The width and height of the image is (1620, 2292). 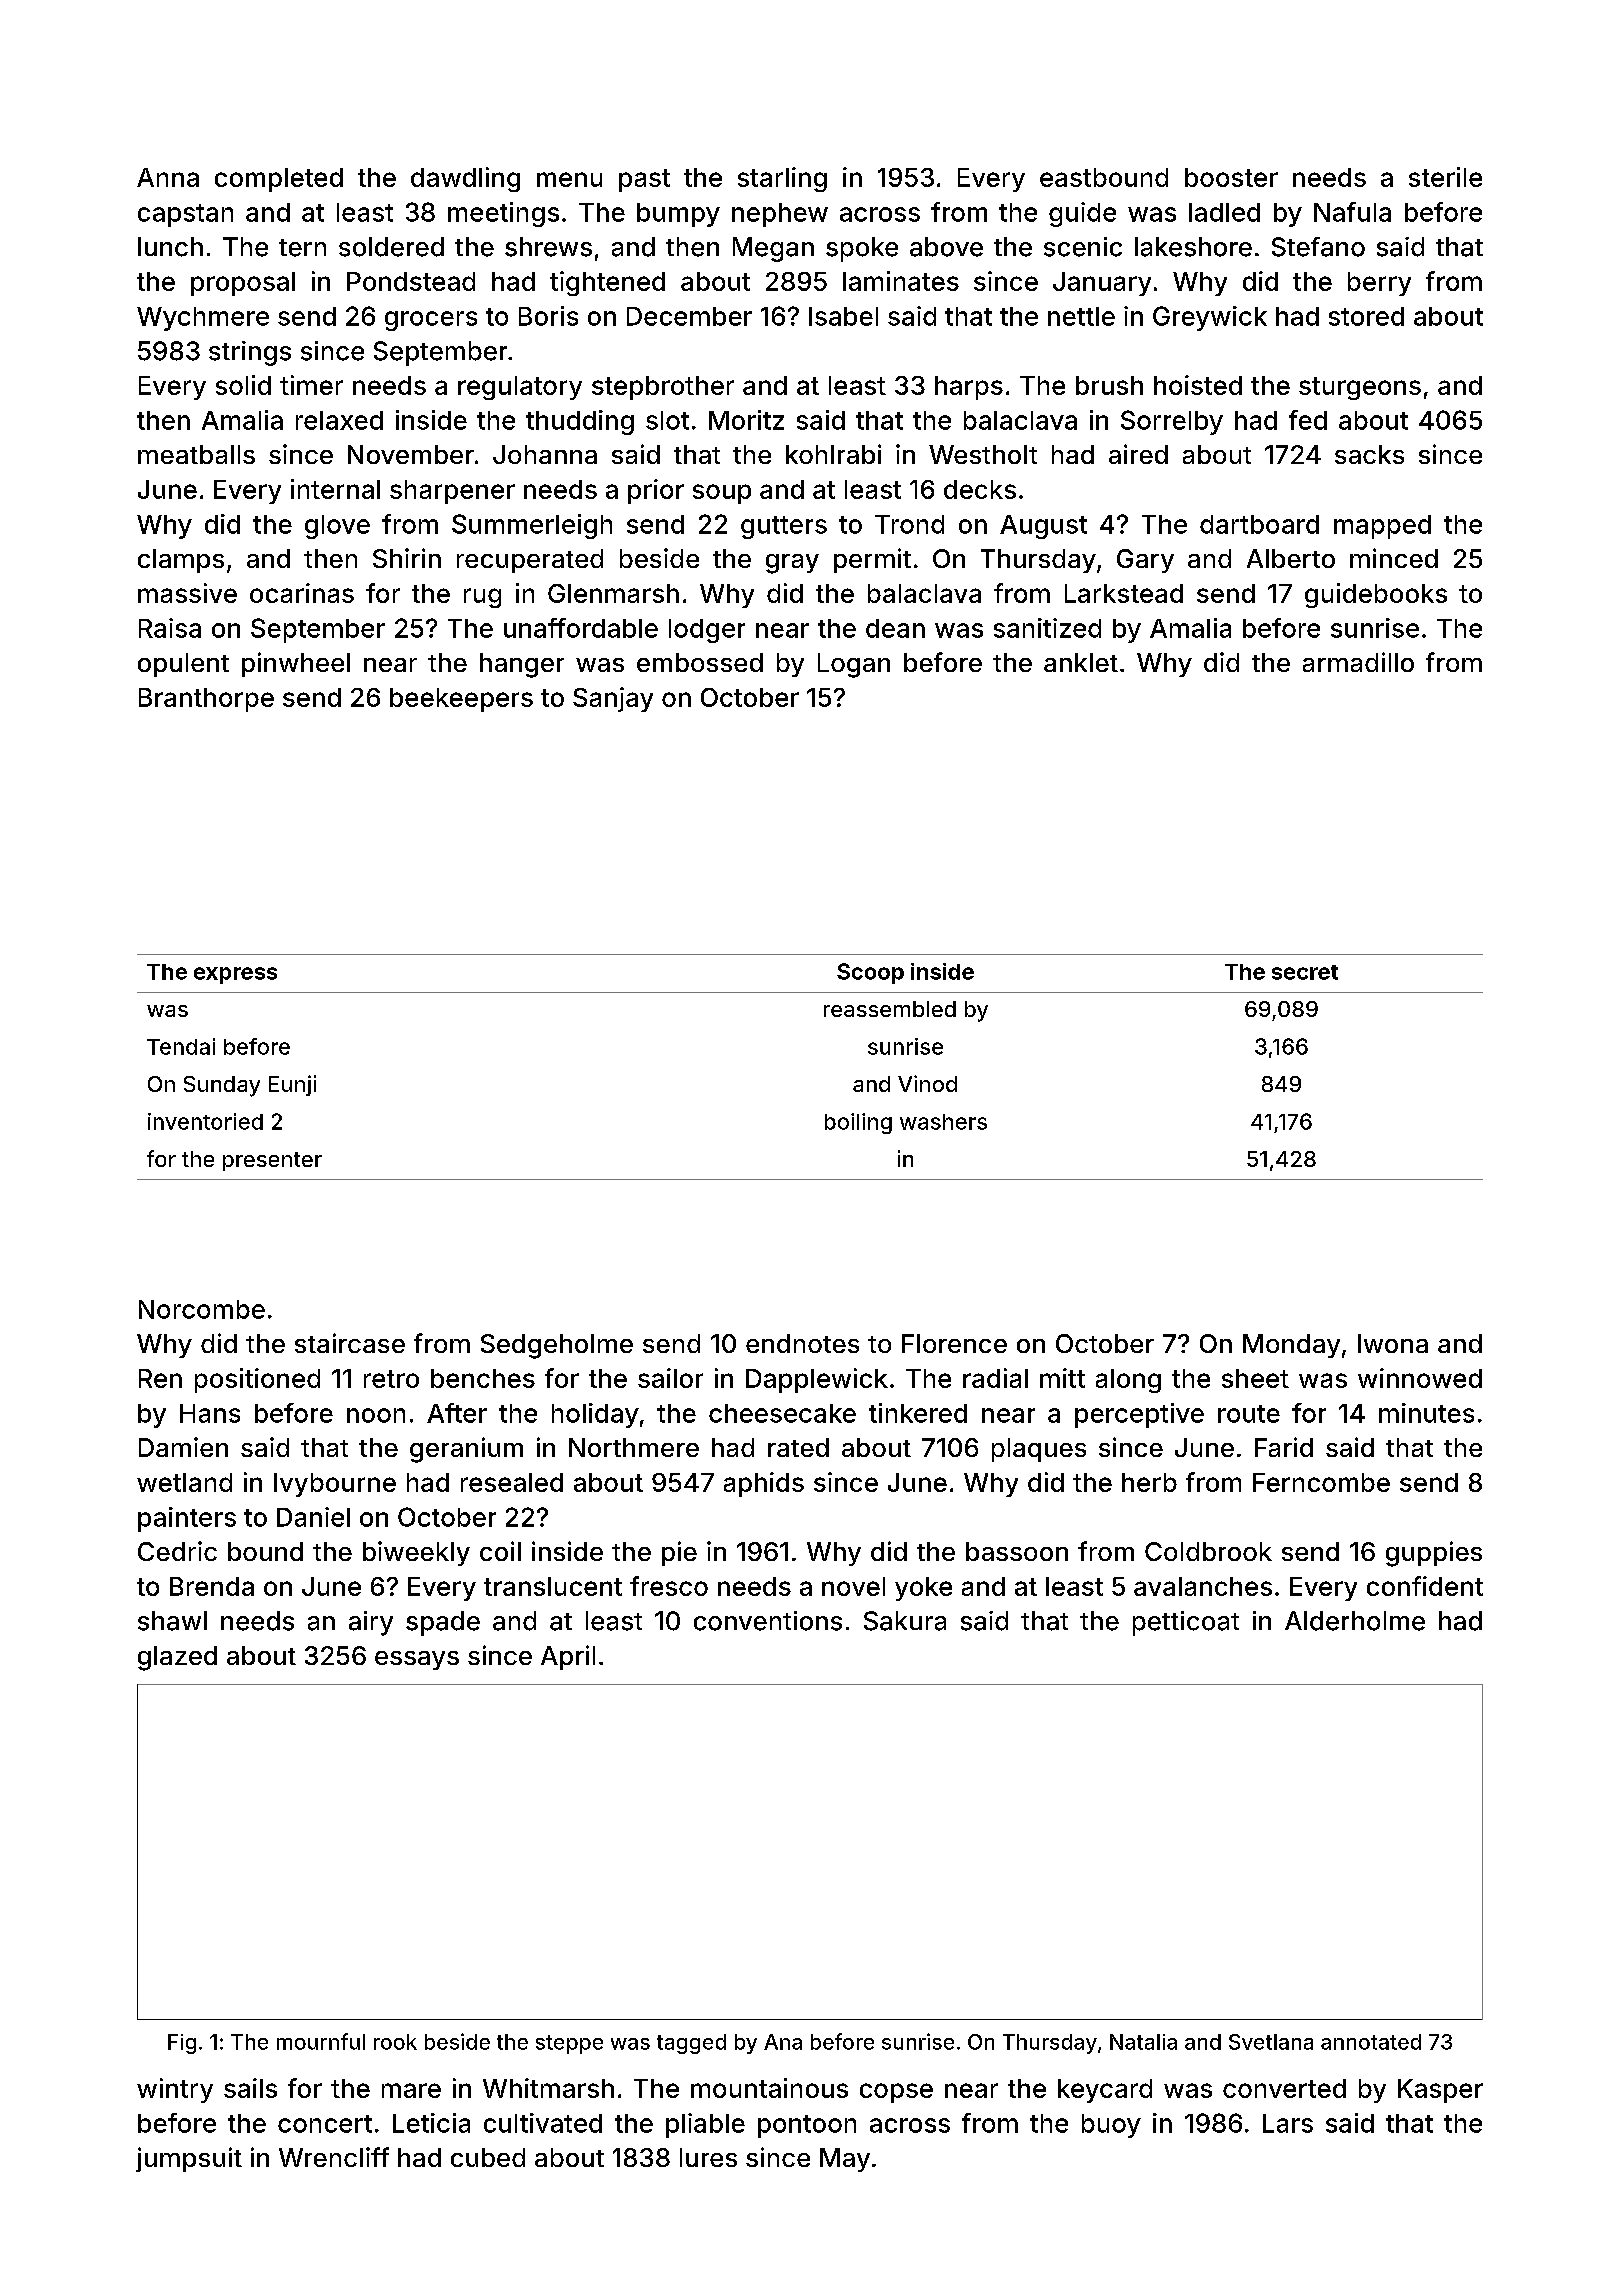 What do you see at coordinates (569, 2044) in the image?
I see `steppe` at bounding box center [569, 2044].
